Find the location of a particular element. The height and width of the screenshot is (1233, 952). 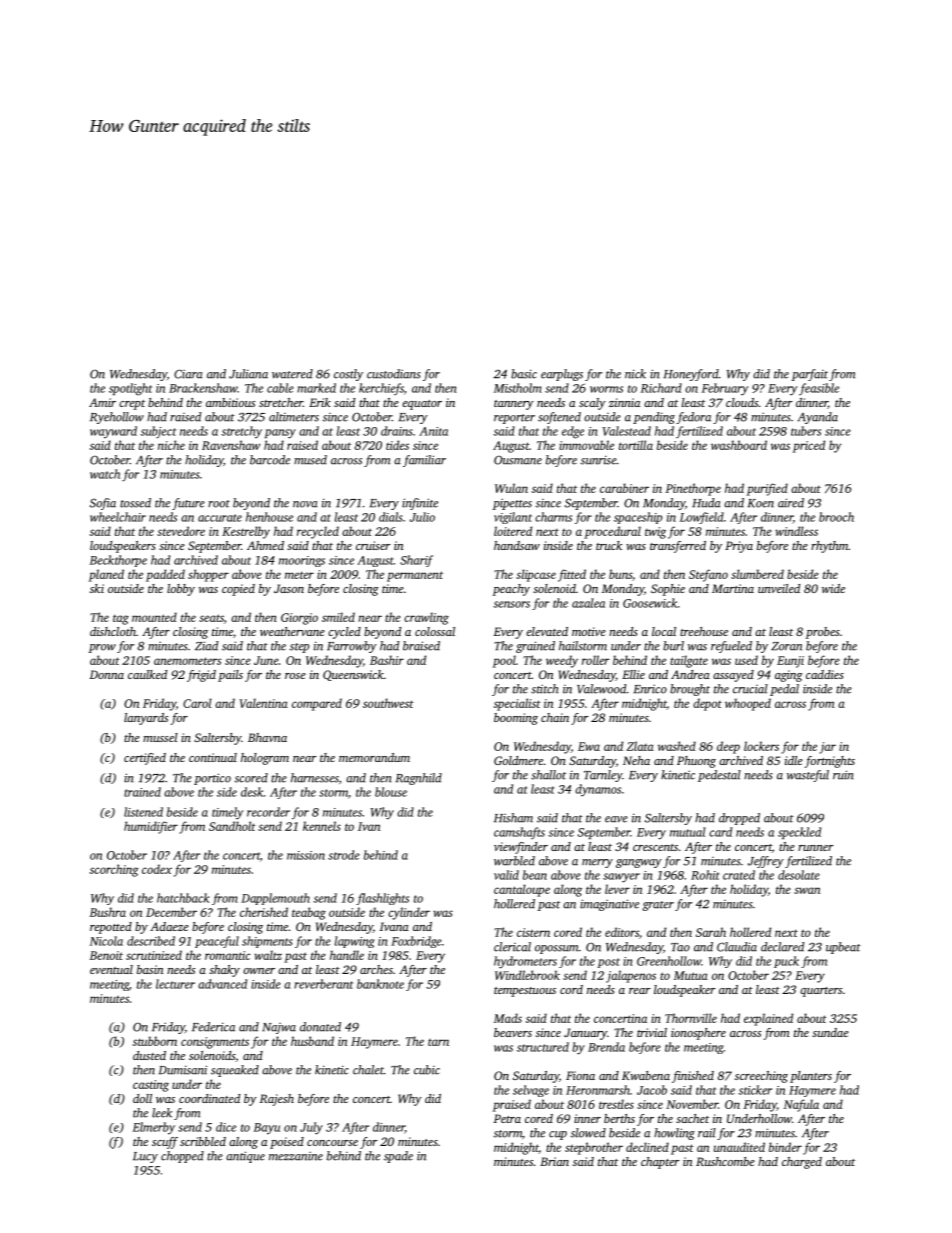

chapter is located at coordinates (660, 1163).
